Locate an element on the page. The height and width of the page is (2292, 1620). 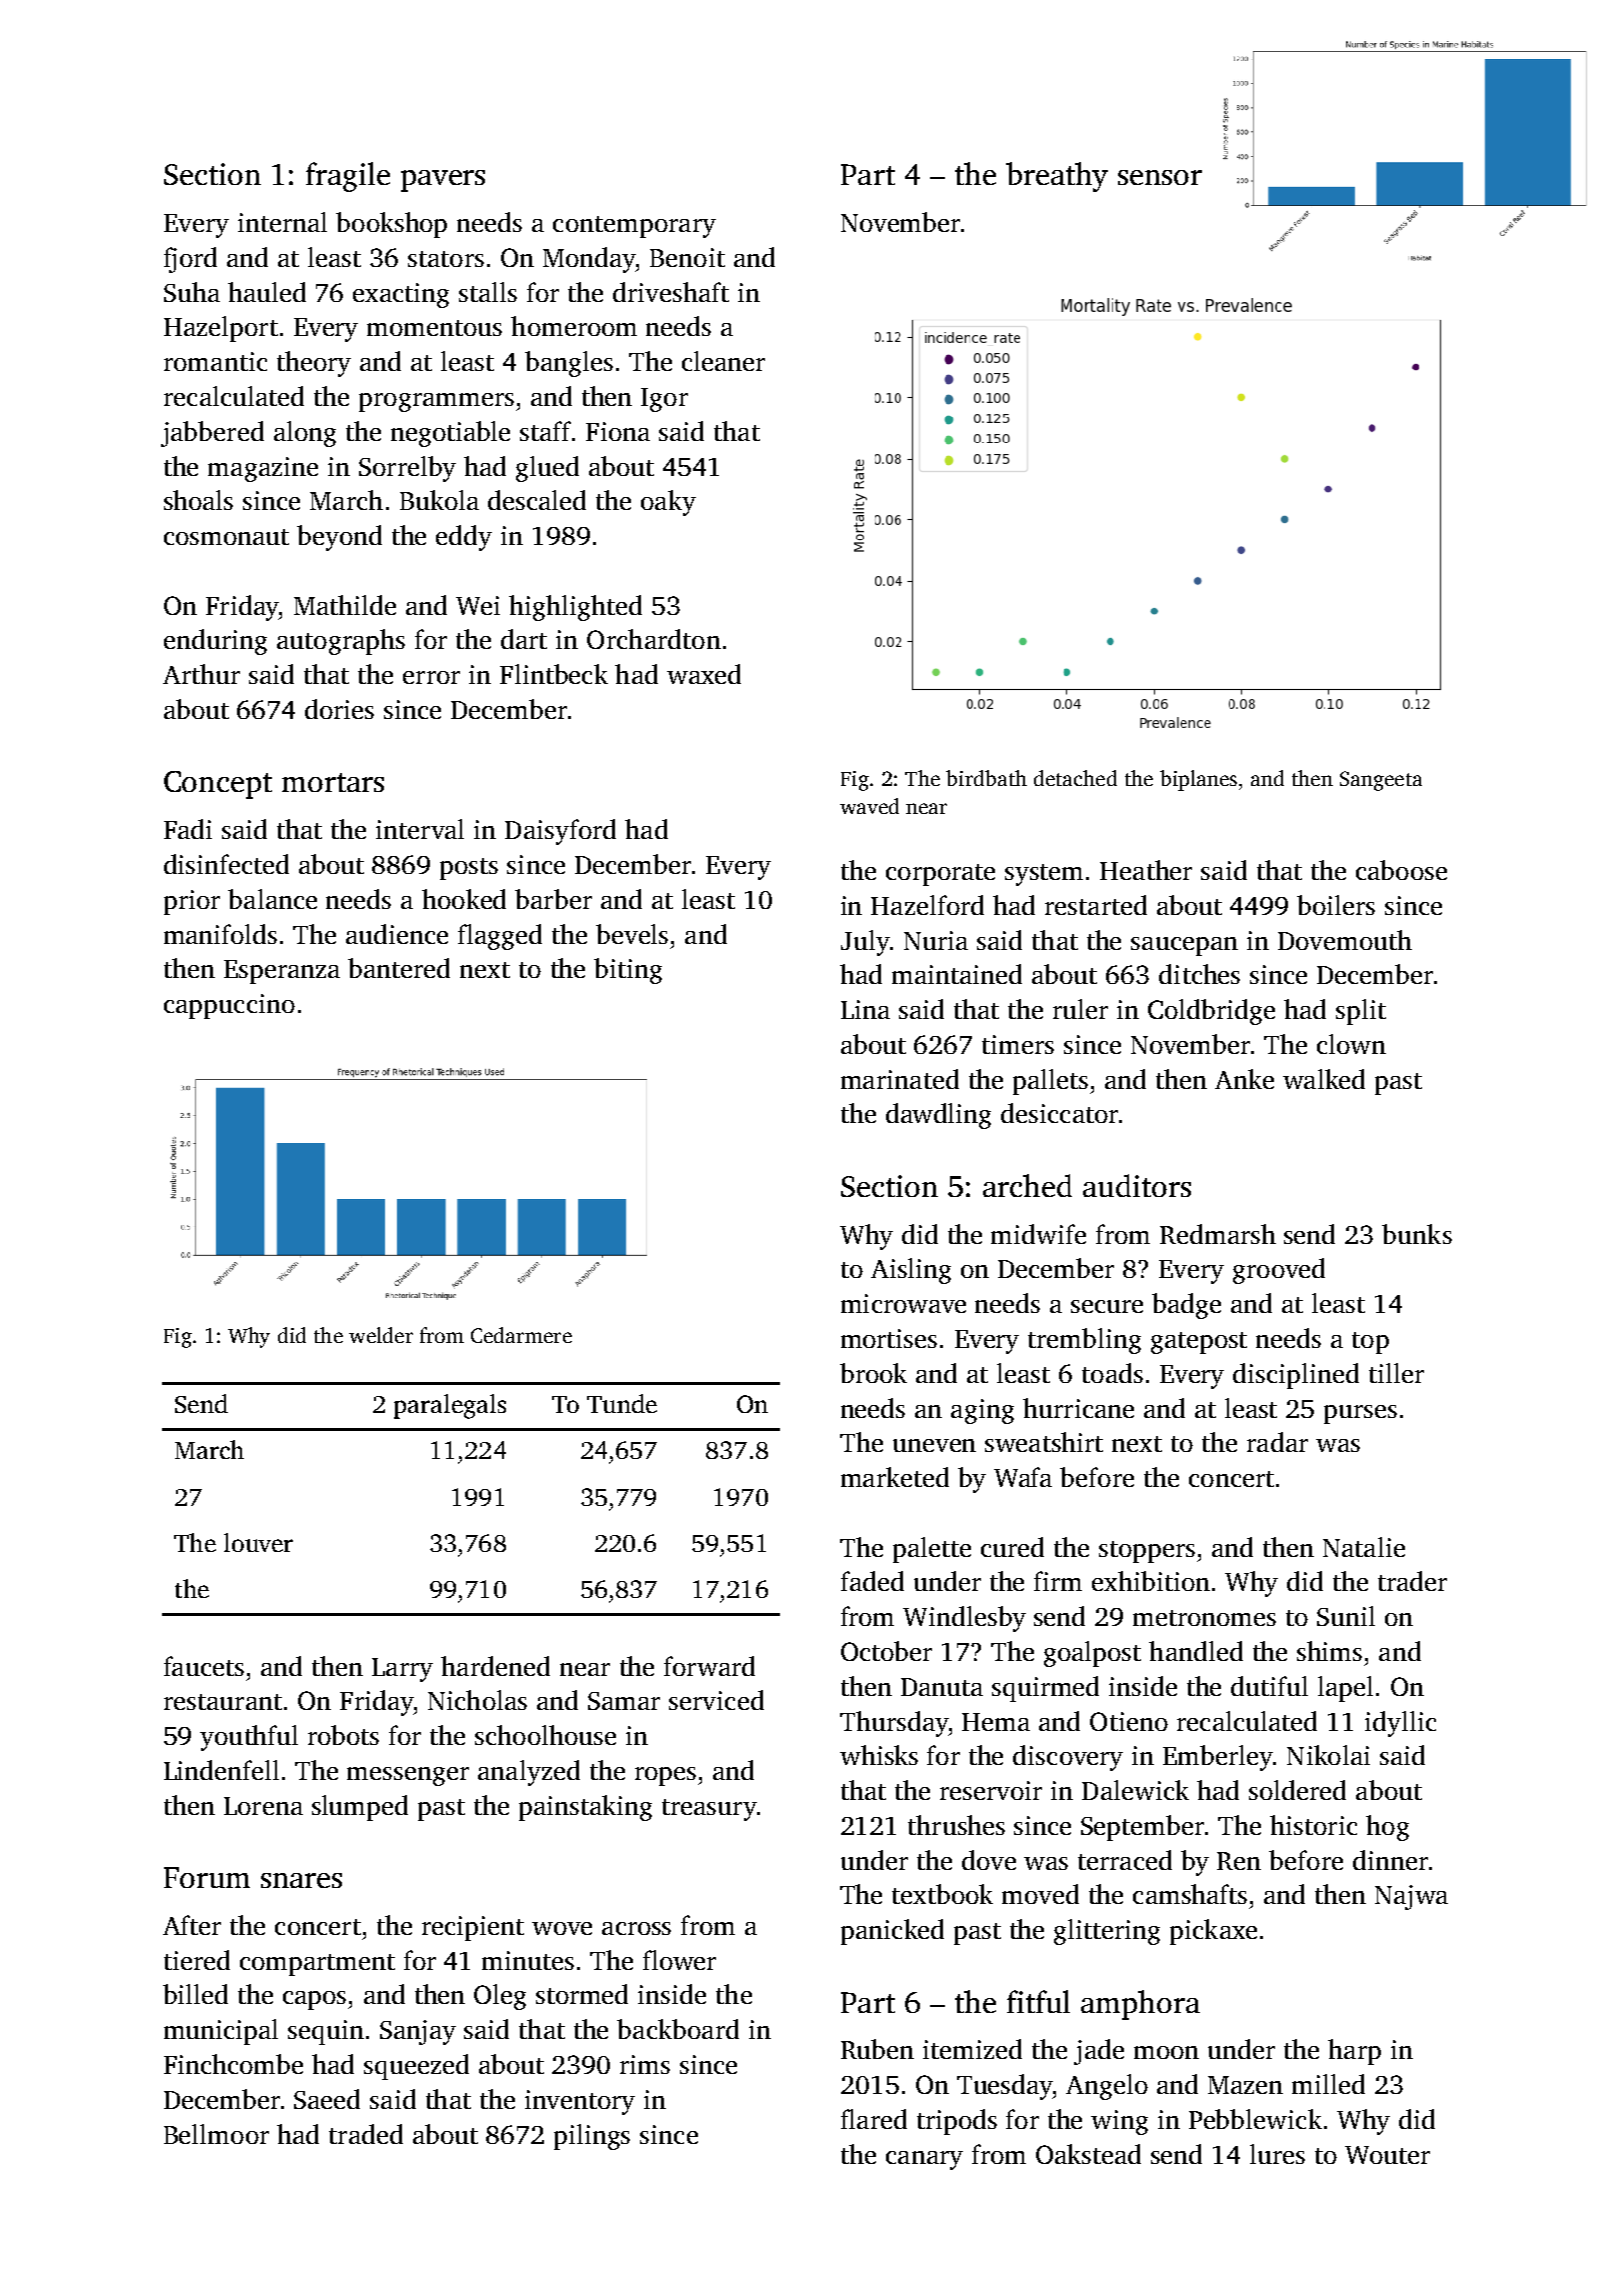
Sangeeta is located at coordinates (1381, 781).
